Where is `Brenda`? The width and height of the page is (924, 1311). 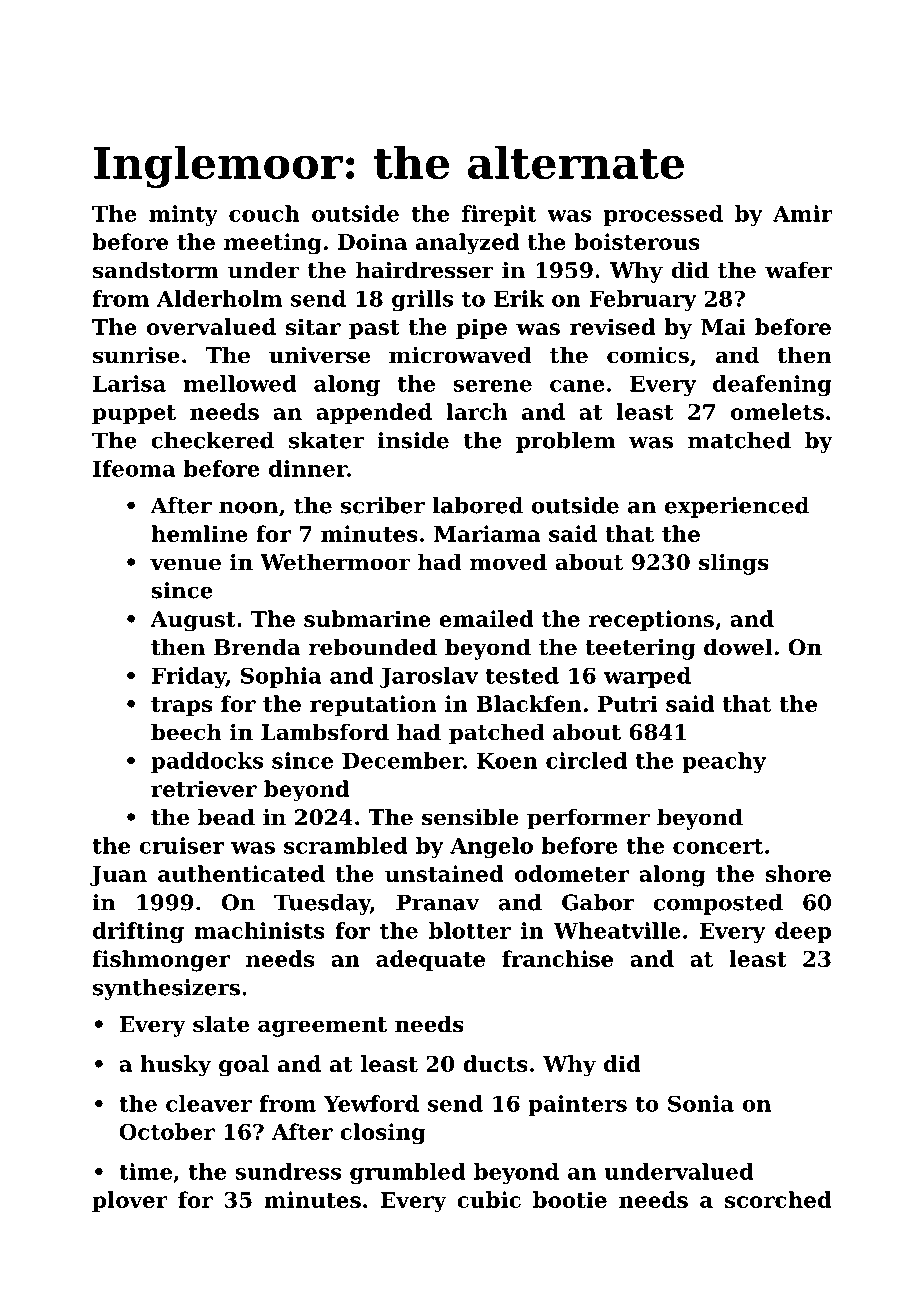
Brenda is located at coordinates (257, 647).
